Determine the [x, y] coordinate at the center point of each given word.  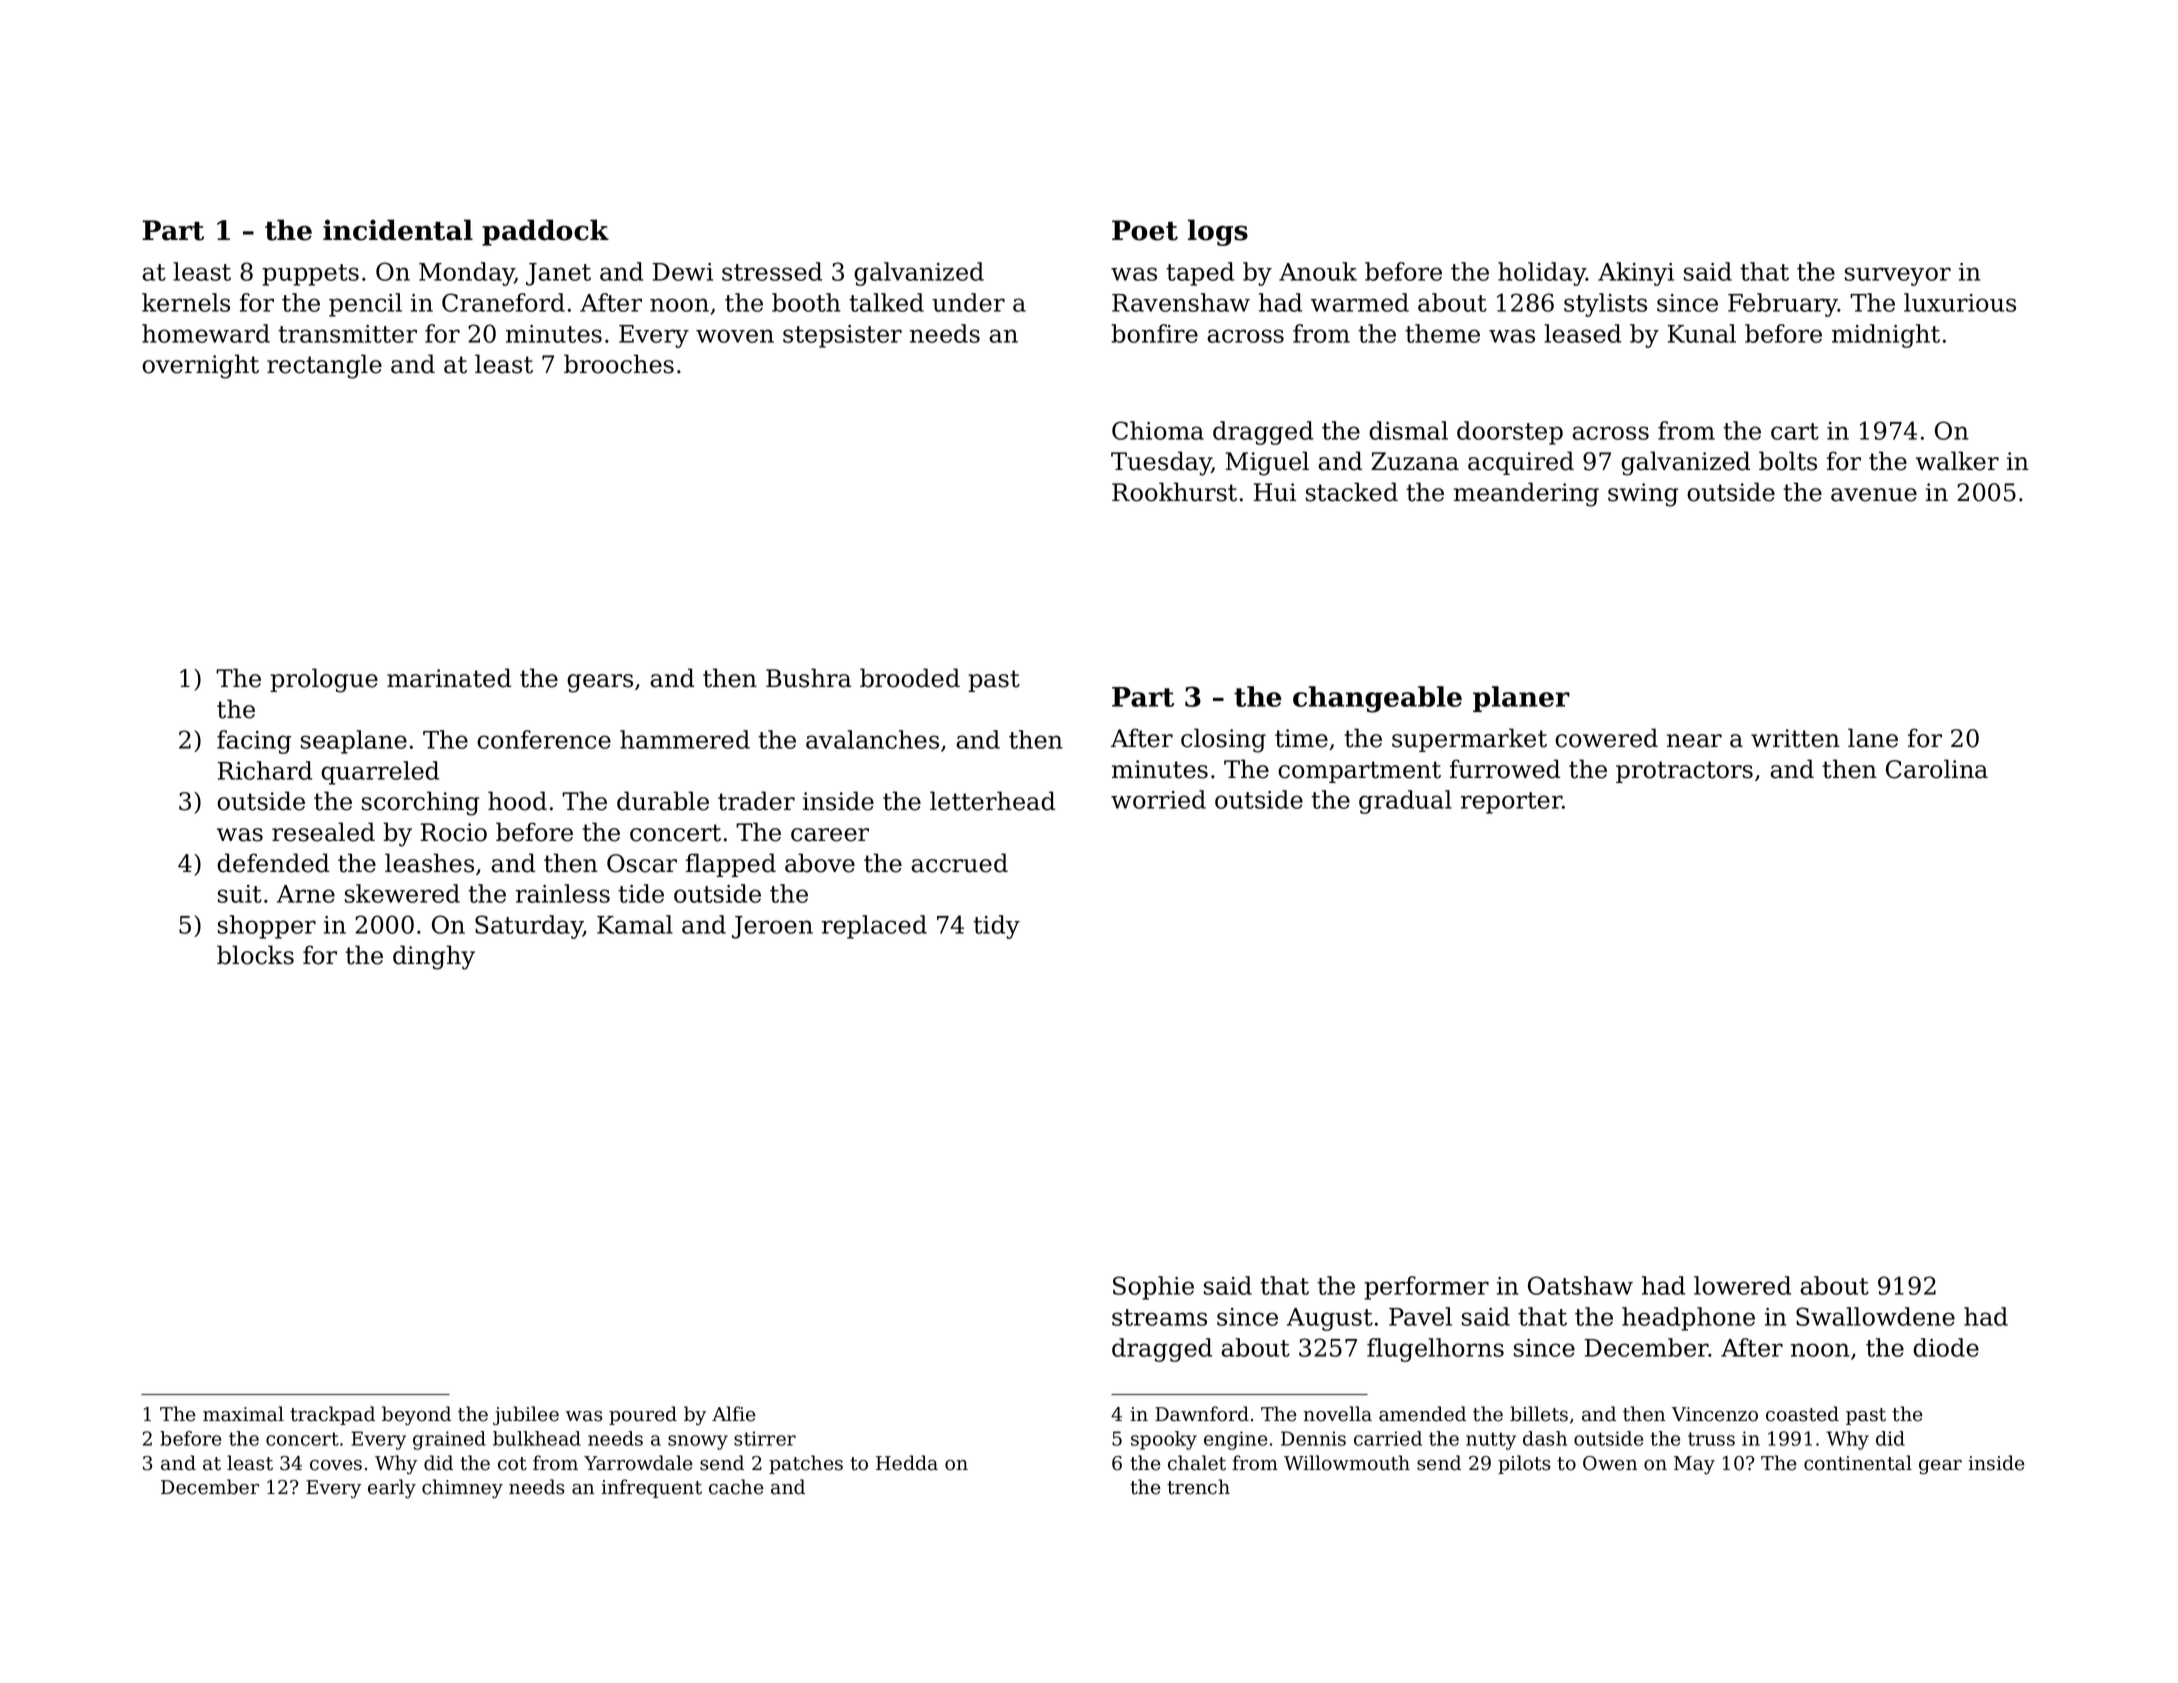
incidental [398, 230]
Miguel [1267, 463]
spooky [1164, 1440]
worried [1158, 799]
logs [1218, 232]
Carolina [1937, 769]
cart [1795, 431]
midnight [1886, 336]
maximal [243, 1414]
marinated [449, 678]
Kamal [635, 924]
